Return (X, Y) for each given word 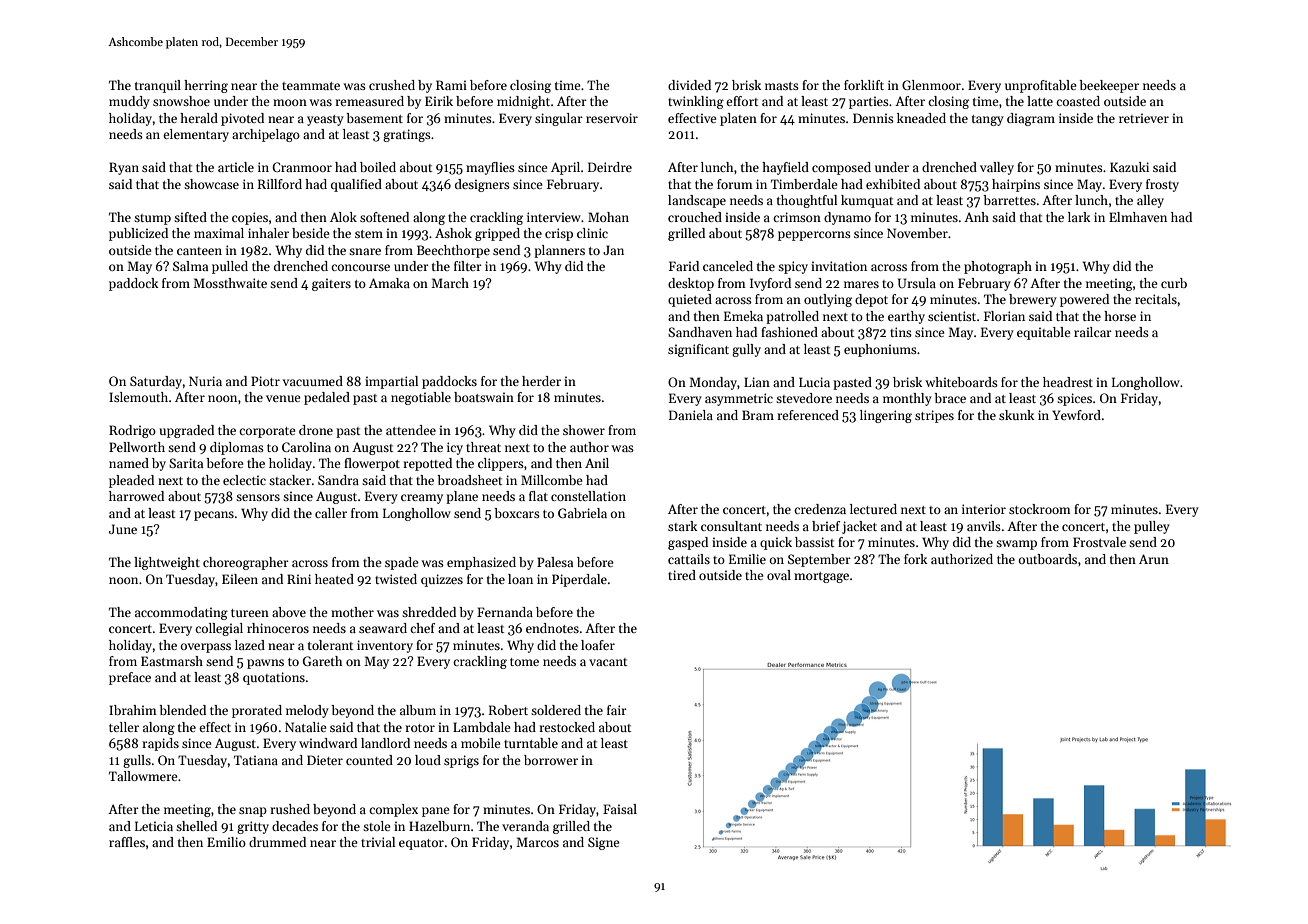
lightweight (167, 563)
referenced (808, 415)
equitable (1044, 333)
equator (421, 844)
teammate (311, 86)
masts (782, 86)
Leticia (154, 826)
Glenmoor (931, 85)
